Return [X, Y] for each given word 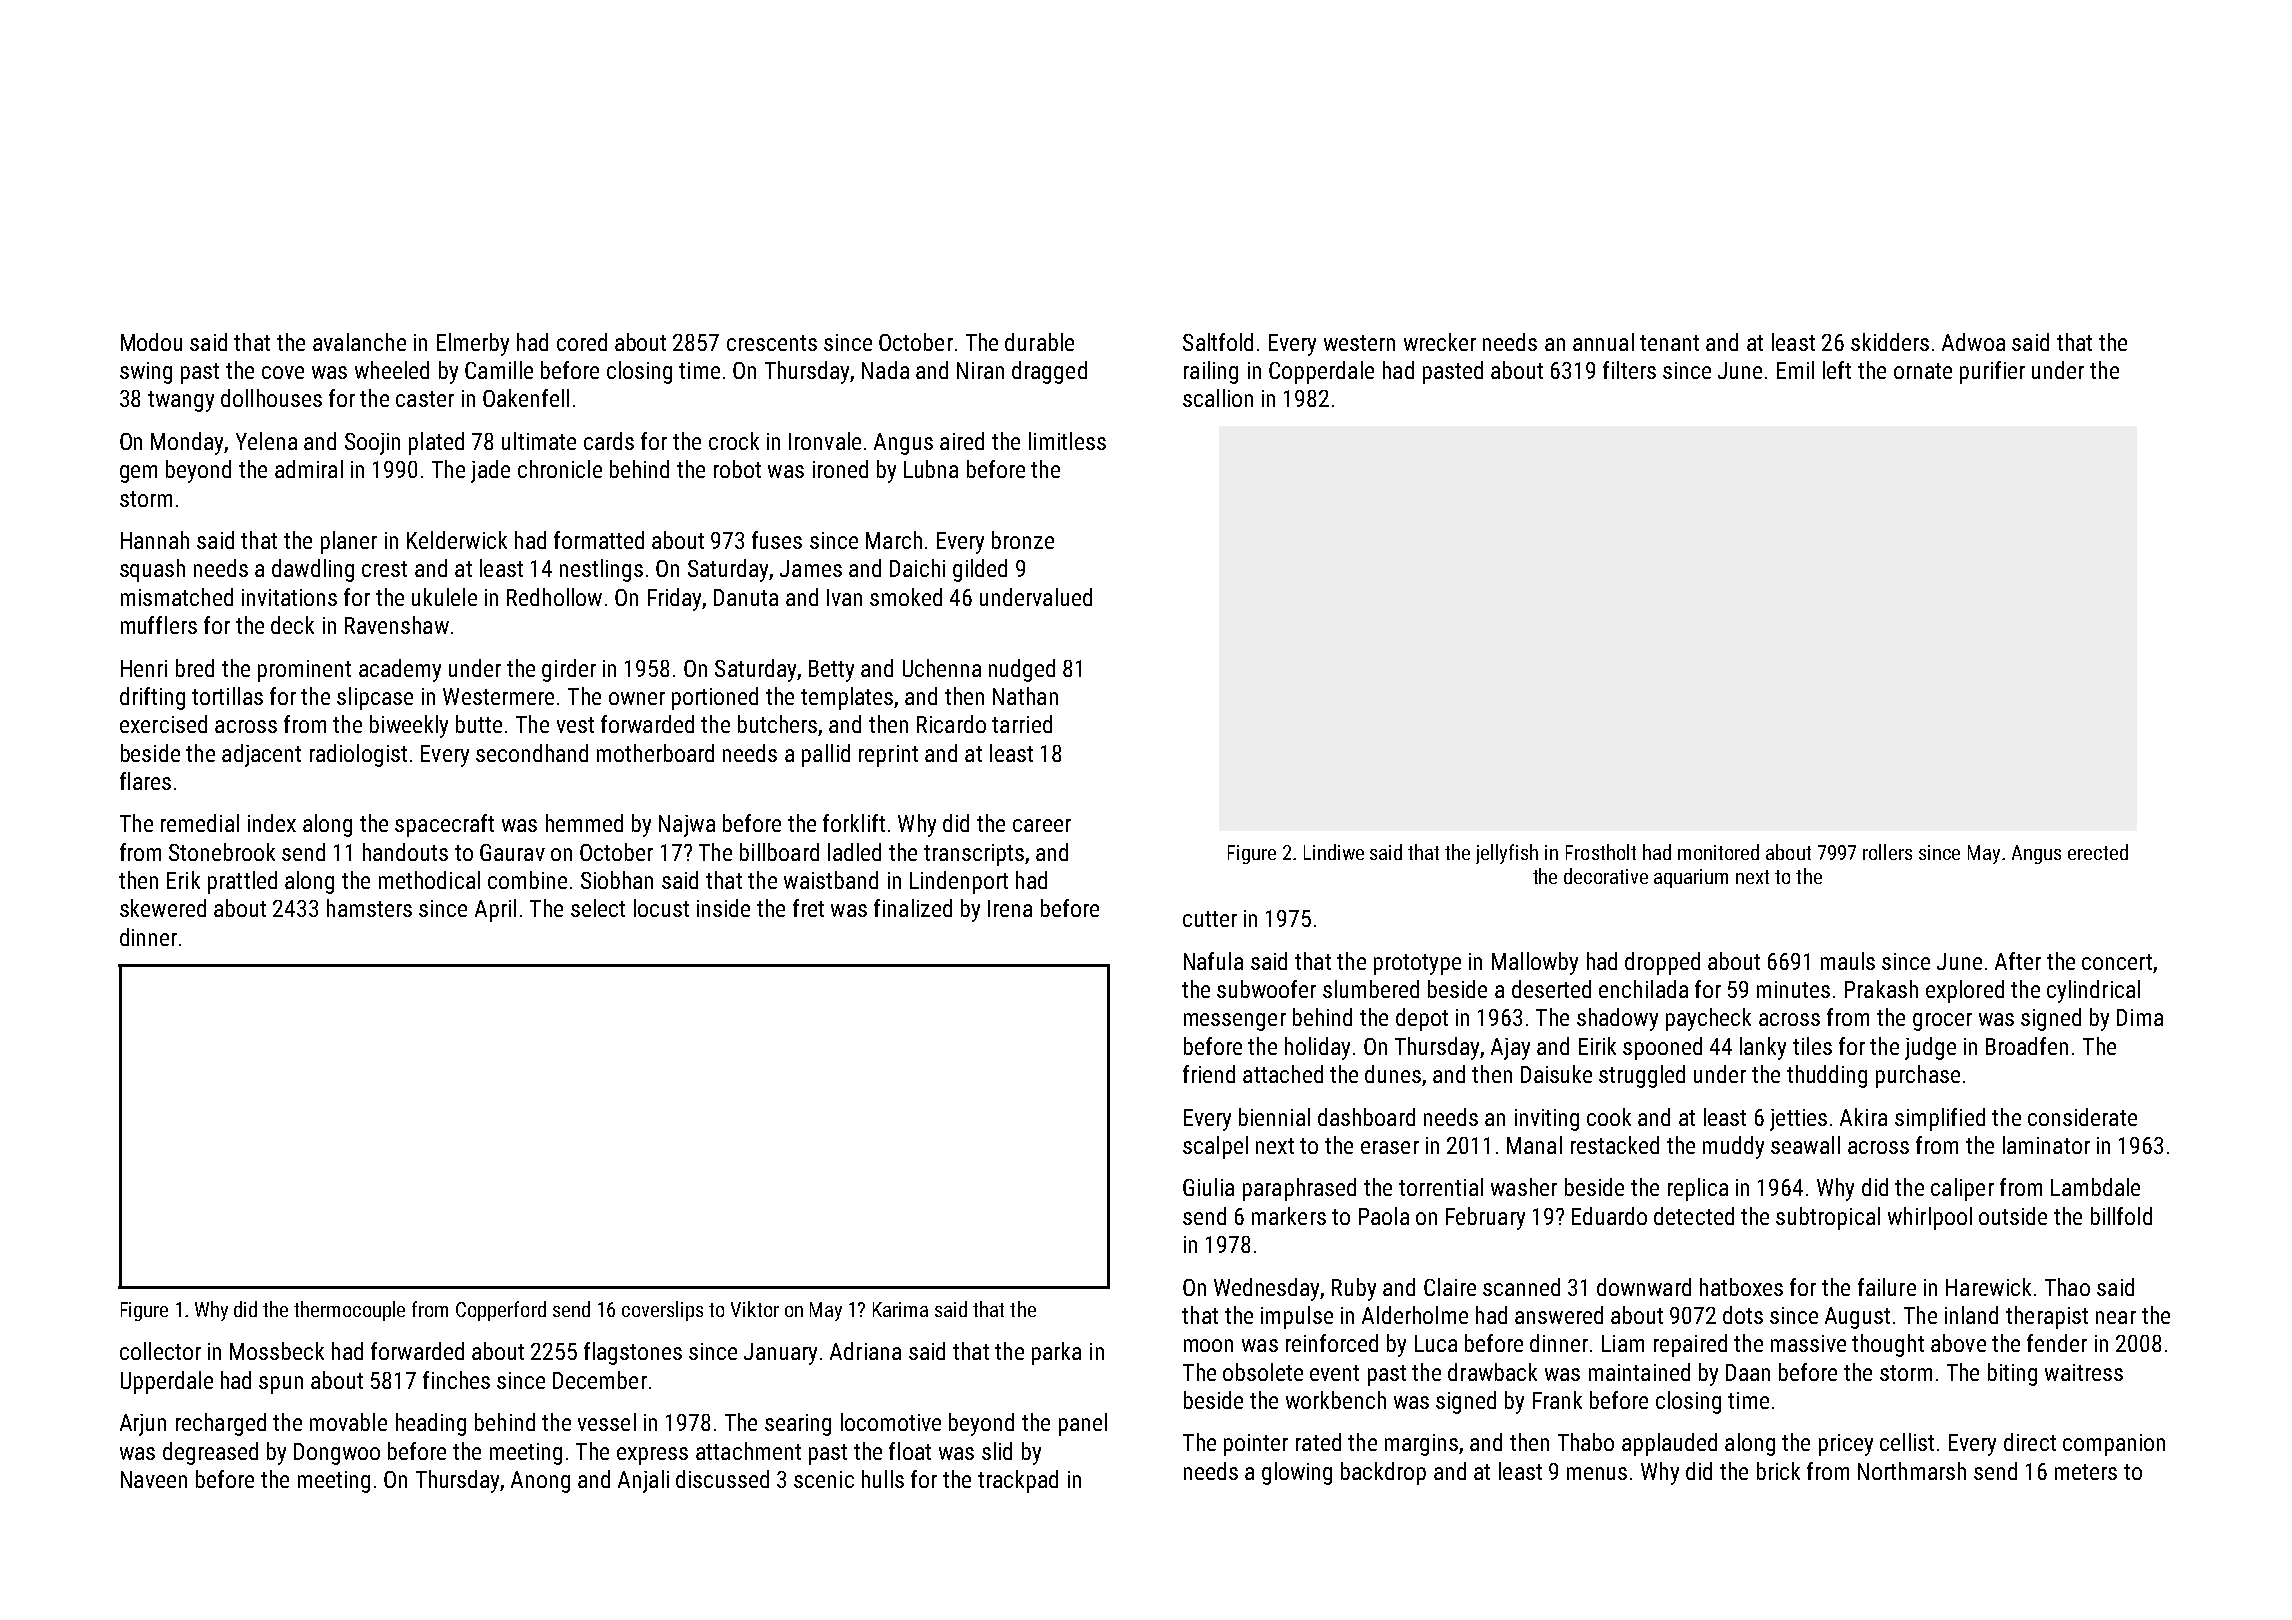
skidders [1890, 342]
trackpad [1018, 1481]
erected [2098, 852]
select [598, 908]
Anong [540, 1482]
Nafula [1213, 961]
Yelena [266, 441]
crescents [772, 343]
